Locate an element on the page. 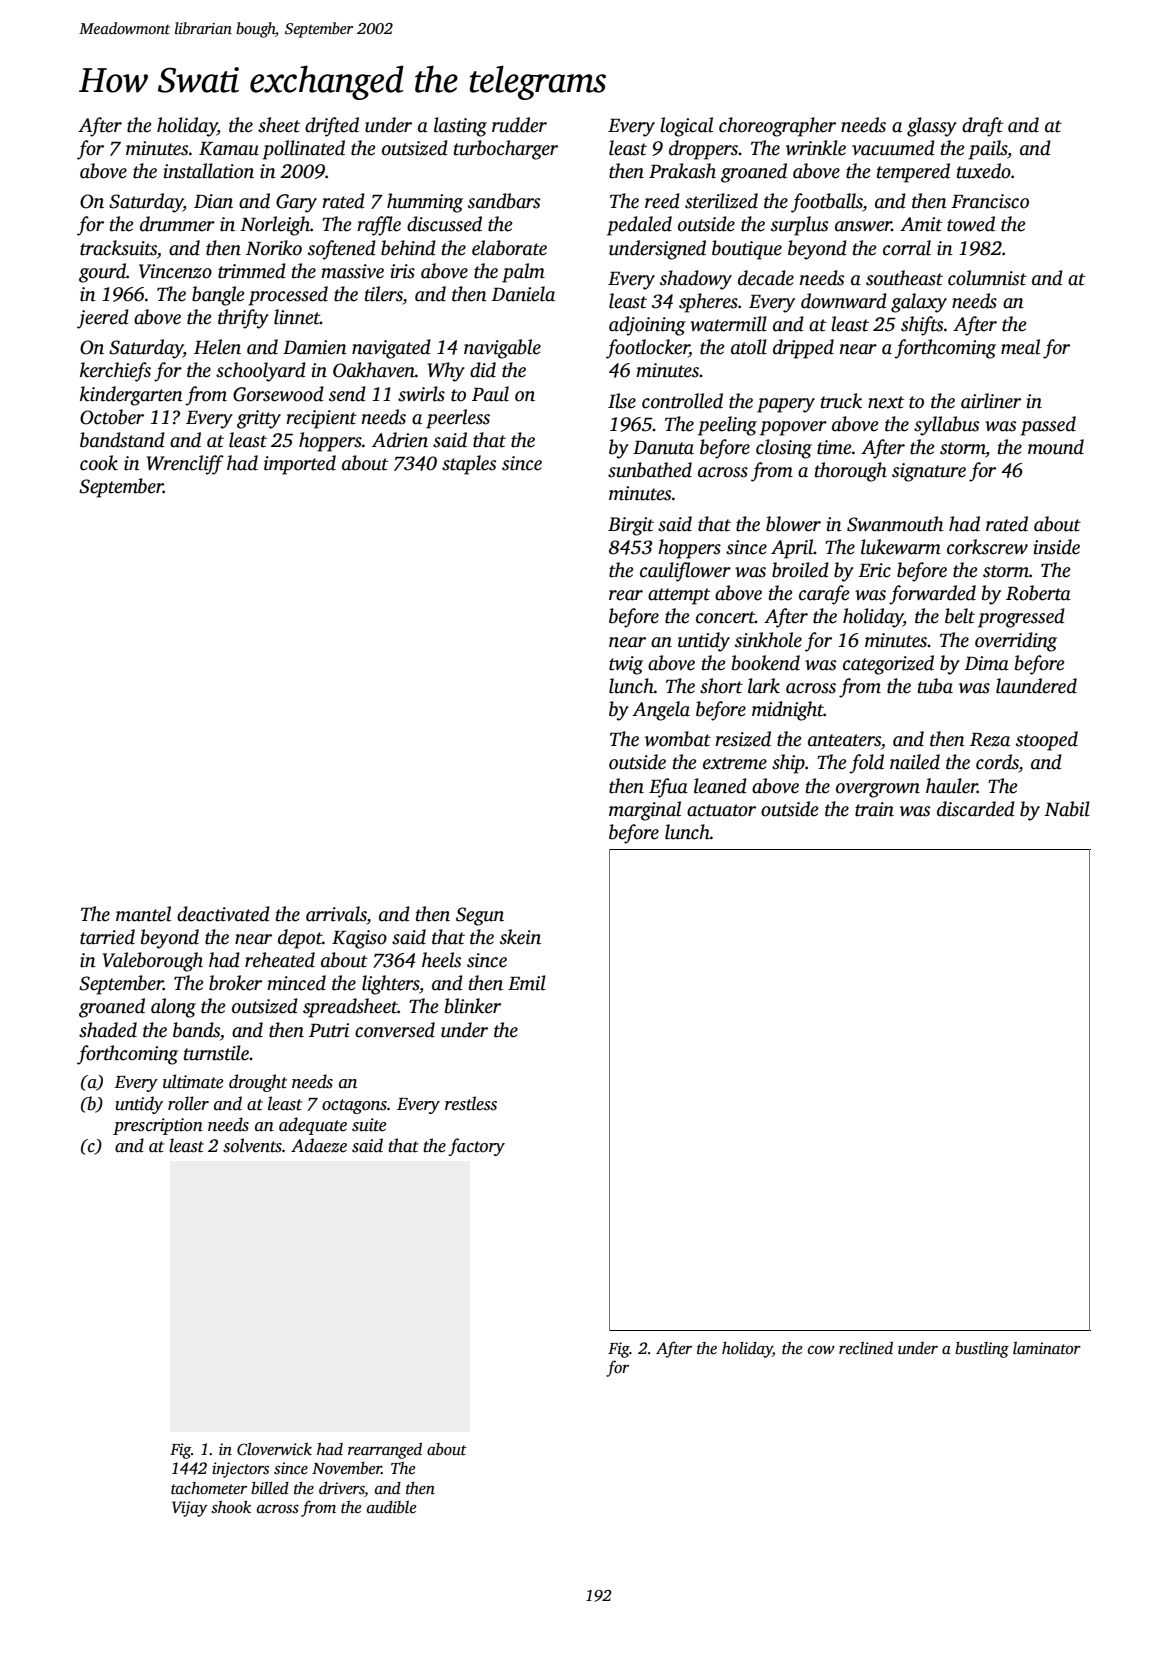 This page has height=1655, width=1170. November is located at coordinates (347, 1468).
